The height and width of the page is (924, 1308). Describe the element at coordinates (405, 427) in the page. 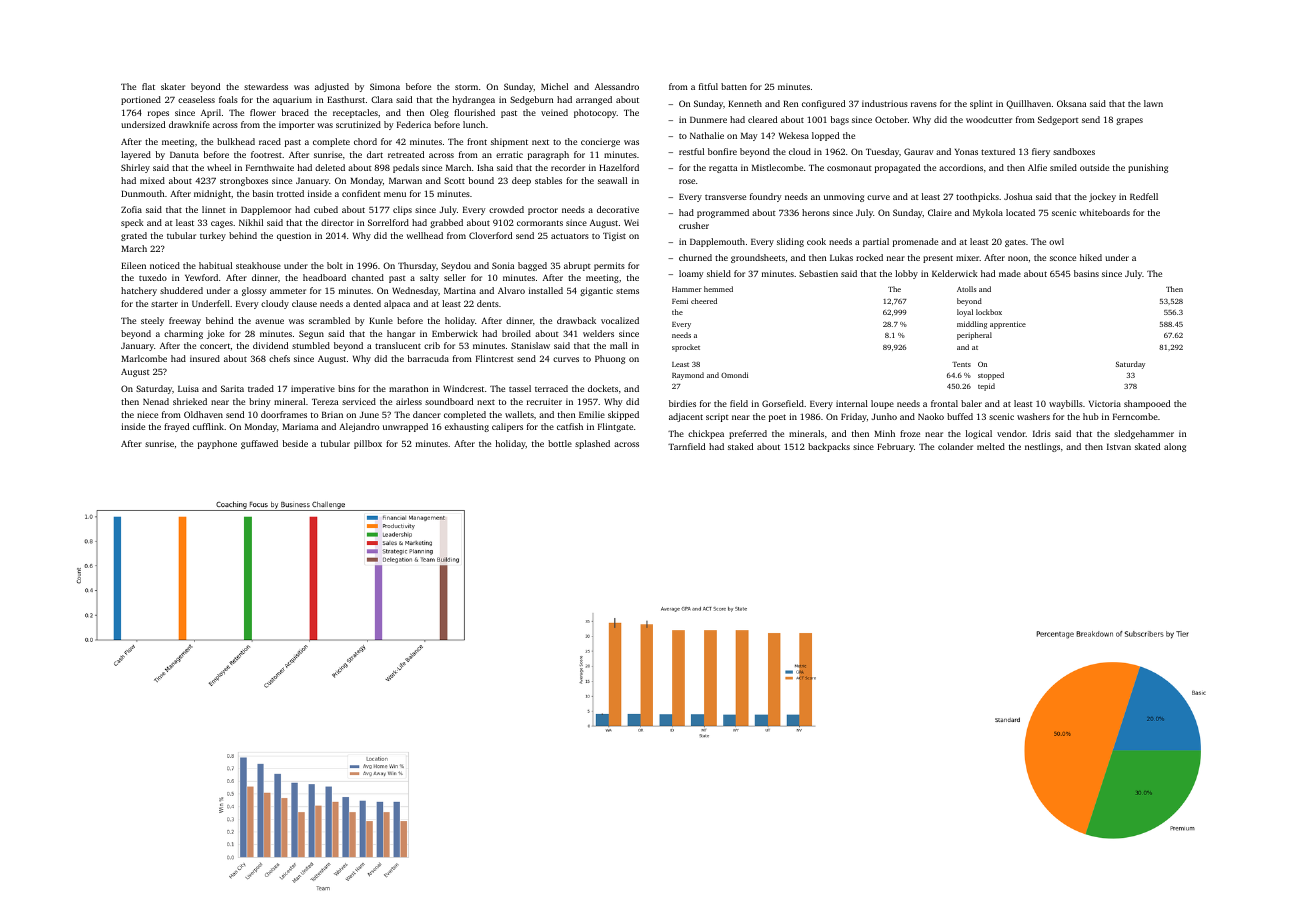

I see `unwrapped` at that location.
